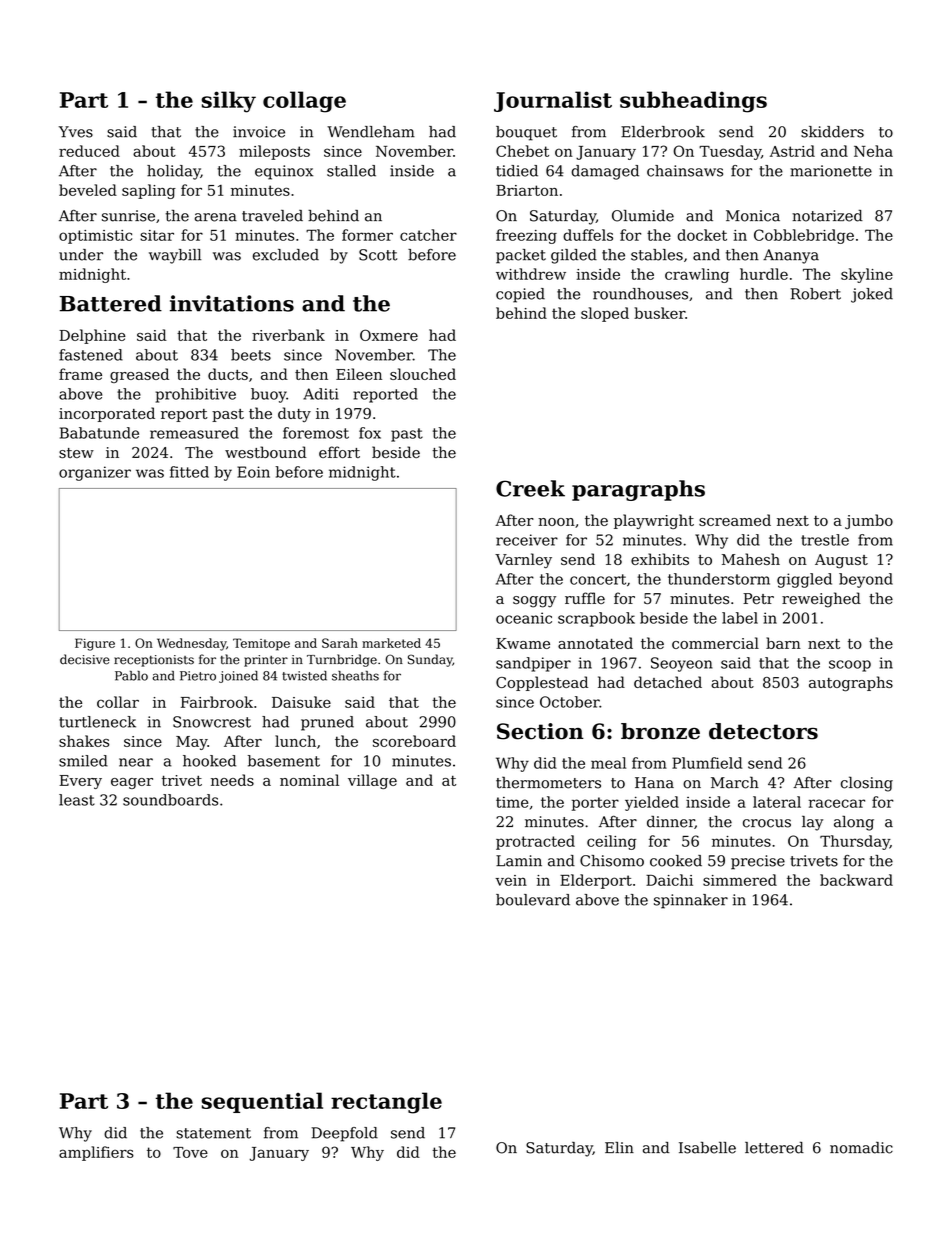  Describe the element at coordinates (229, 102) in the screenshot. I see `silky` at that location.
